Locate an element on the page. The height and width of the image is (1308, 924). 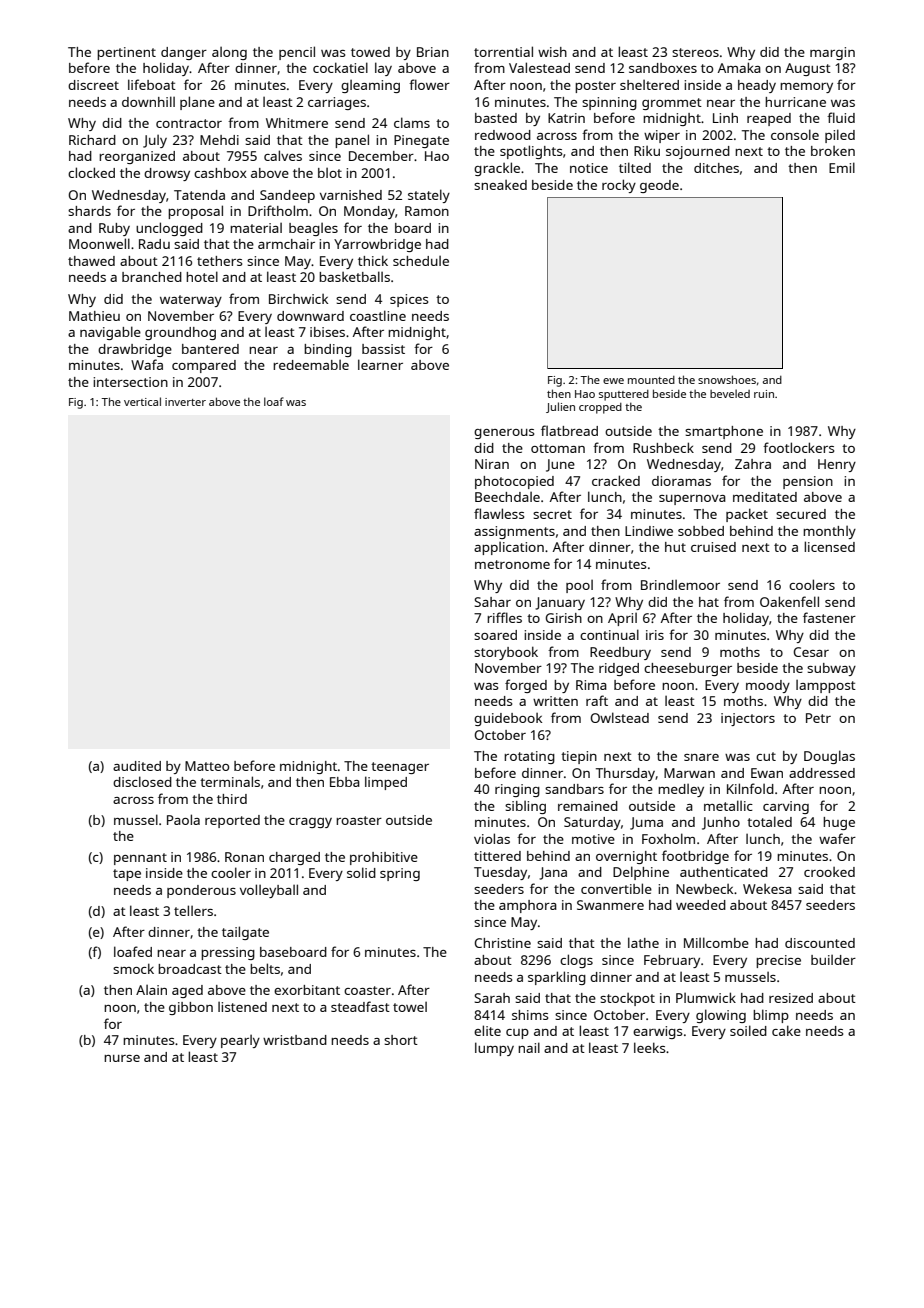
soared is located at coordinates (495, 635).
